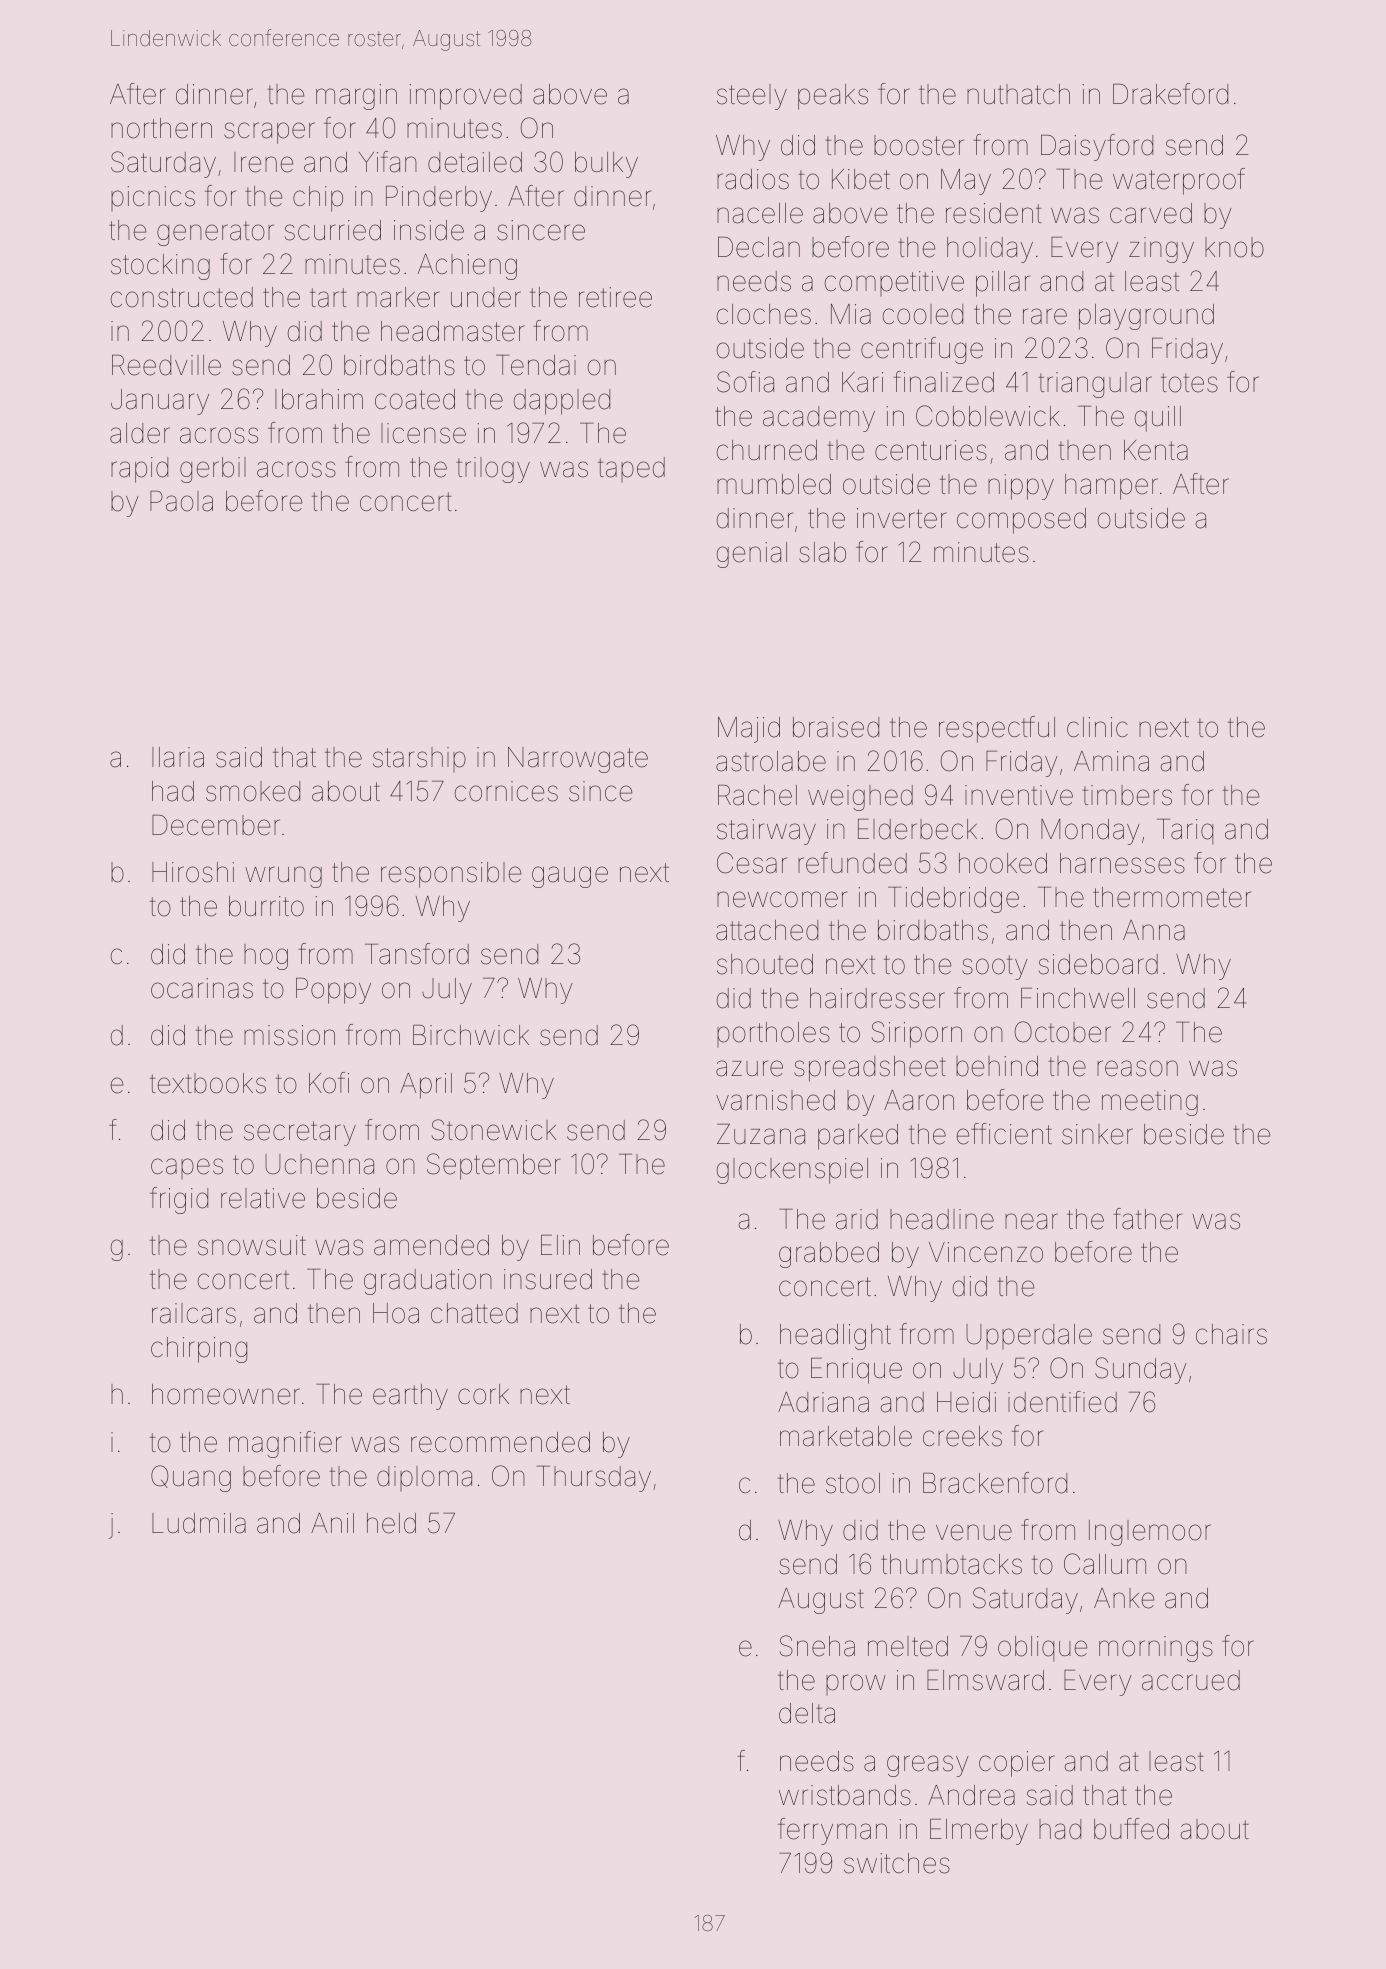 Image resolution: width=1386 pixels, height=1969 pixels. I want to click on churned, so click(767, 450).
